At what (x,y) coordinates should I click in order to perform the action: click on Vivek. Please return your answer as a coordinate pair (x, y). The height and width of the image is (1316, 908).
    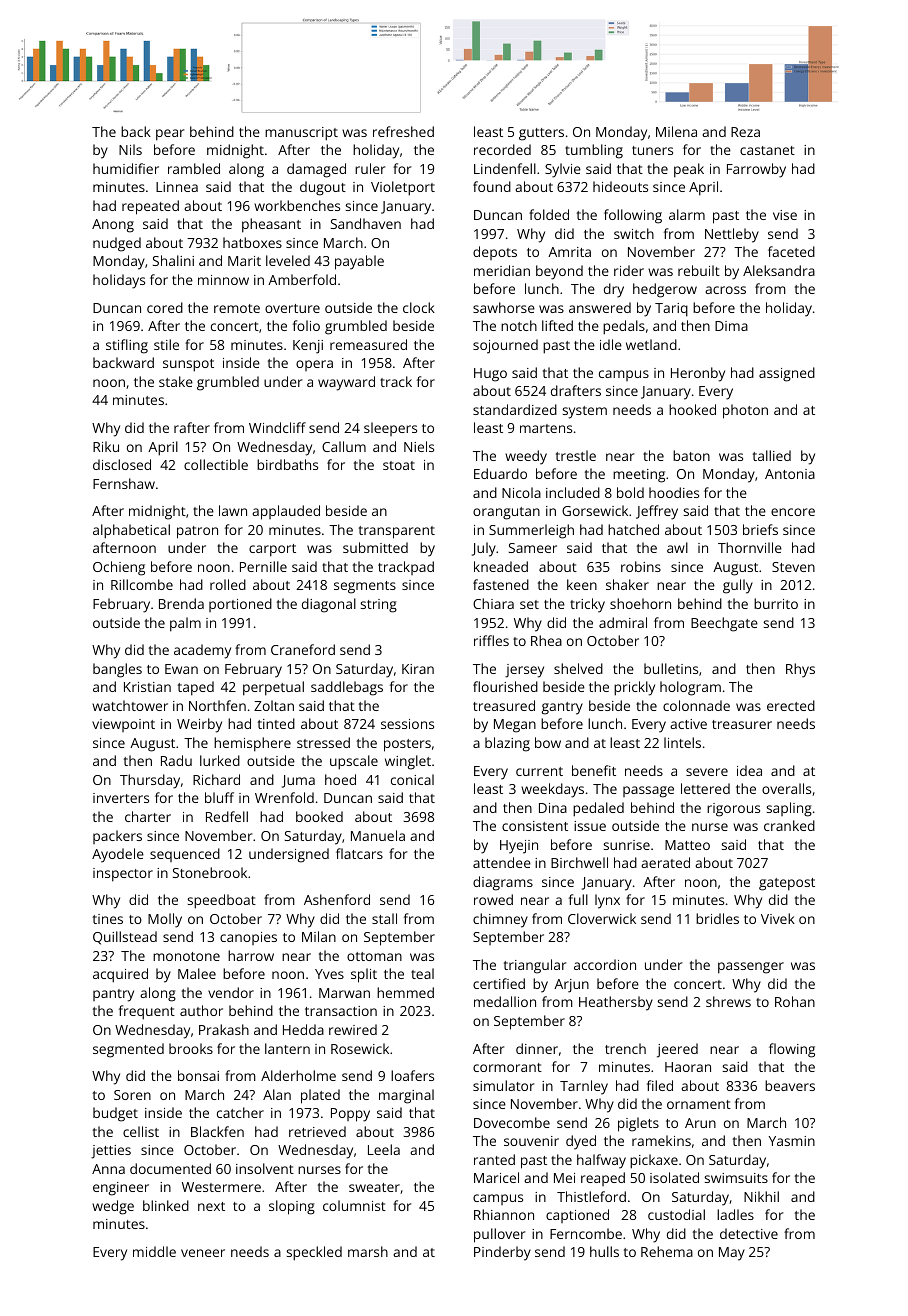
    Looking at the image, I should click on (778, 918).
